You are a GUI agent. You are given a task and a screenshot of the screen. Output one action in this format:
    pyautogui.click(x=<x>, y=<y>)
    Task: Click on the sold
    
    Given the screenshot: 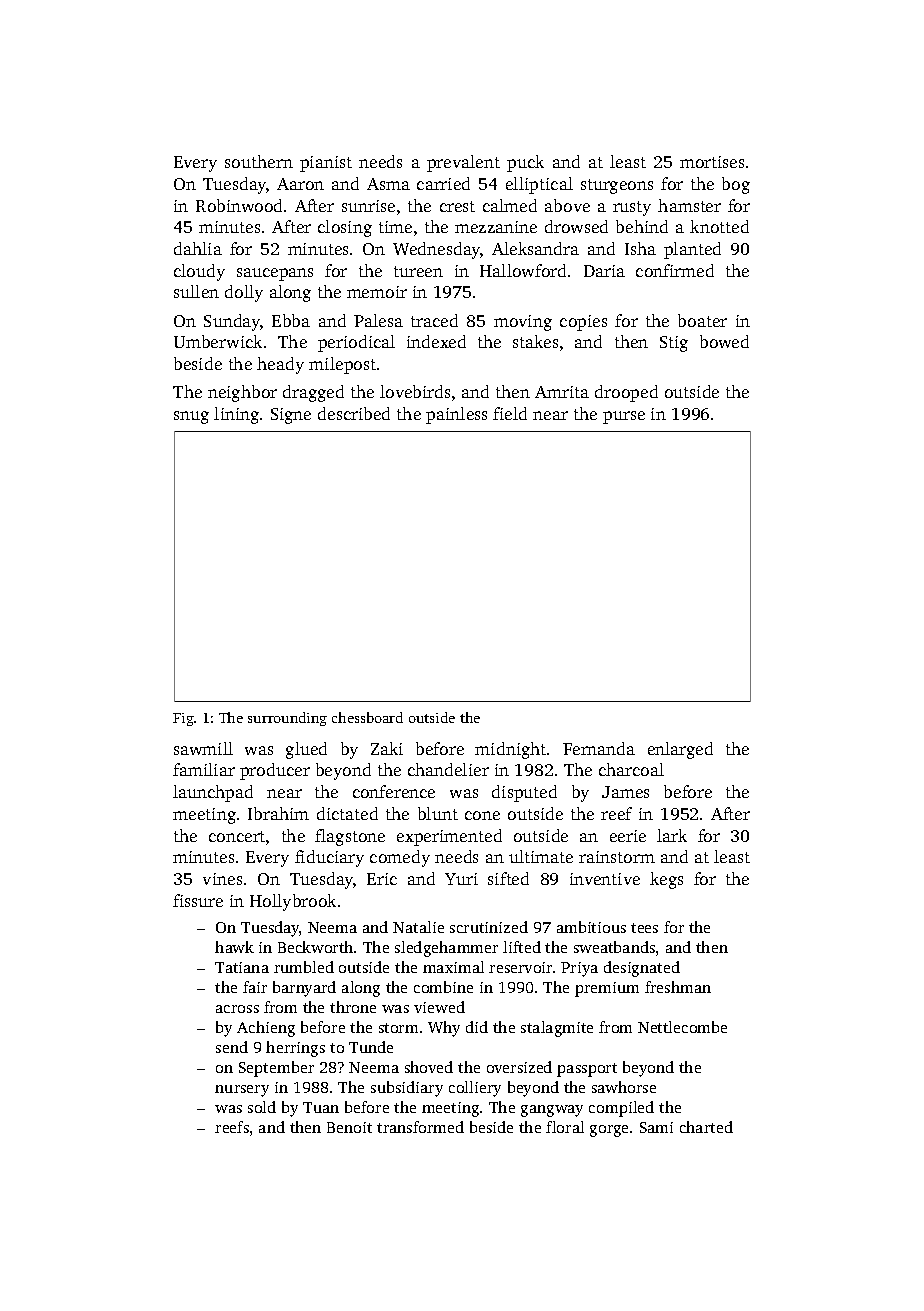 What is the action you would take?
    pyautogui.click(x=262, y=1107)
